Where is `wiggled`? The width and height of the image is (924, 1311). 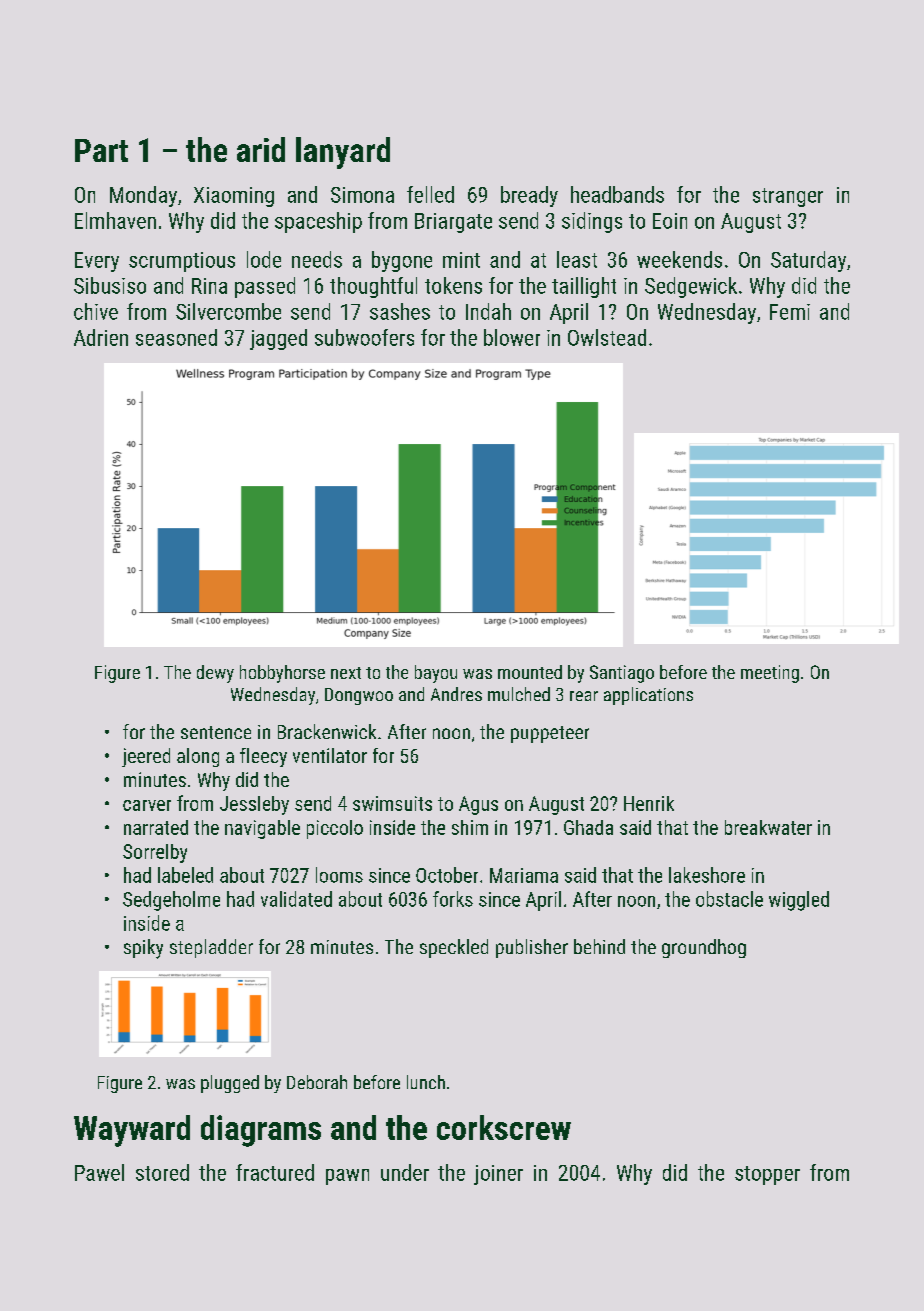
wiggled is located at coordinates (799, 901).
